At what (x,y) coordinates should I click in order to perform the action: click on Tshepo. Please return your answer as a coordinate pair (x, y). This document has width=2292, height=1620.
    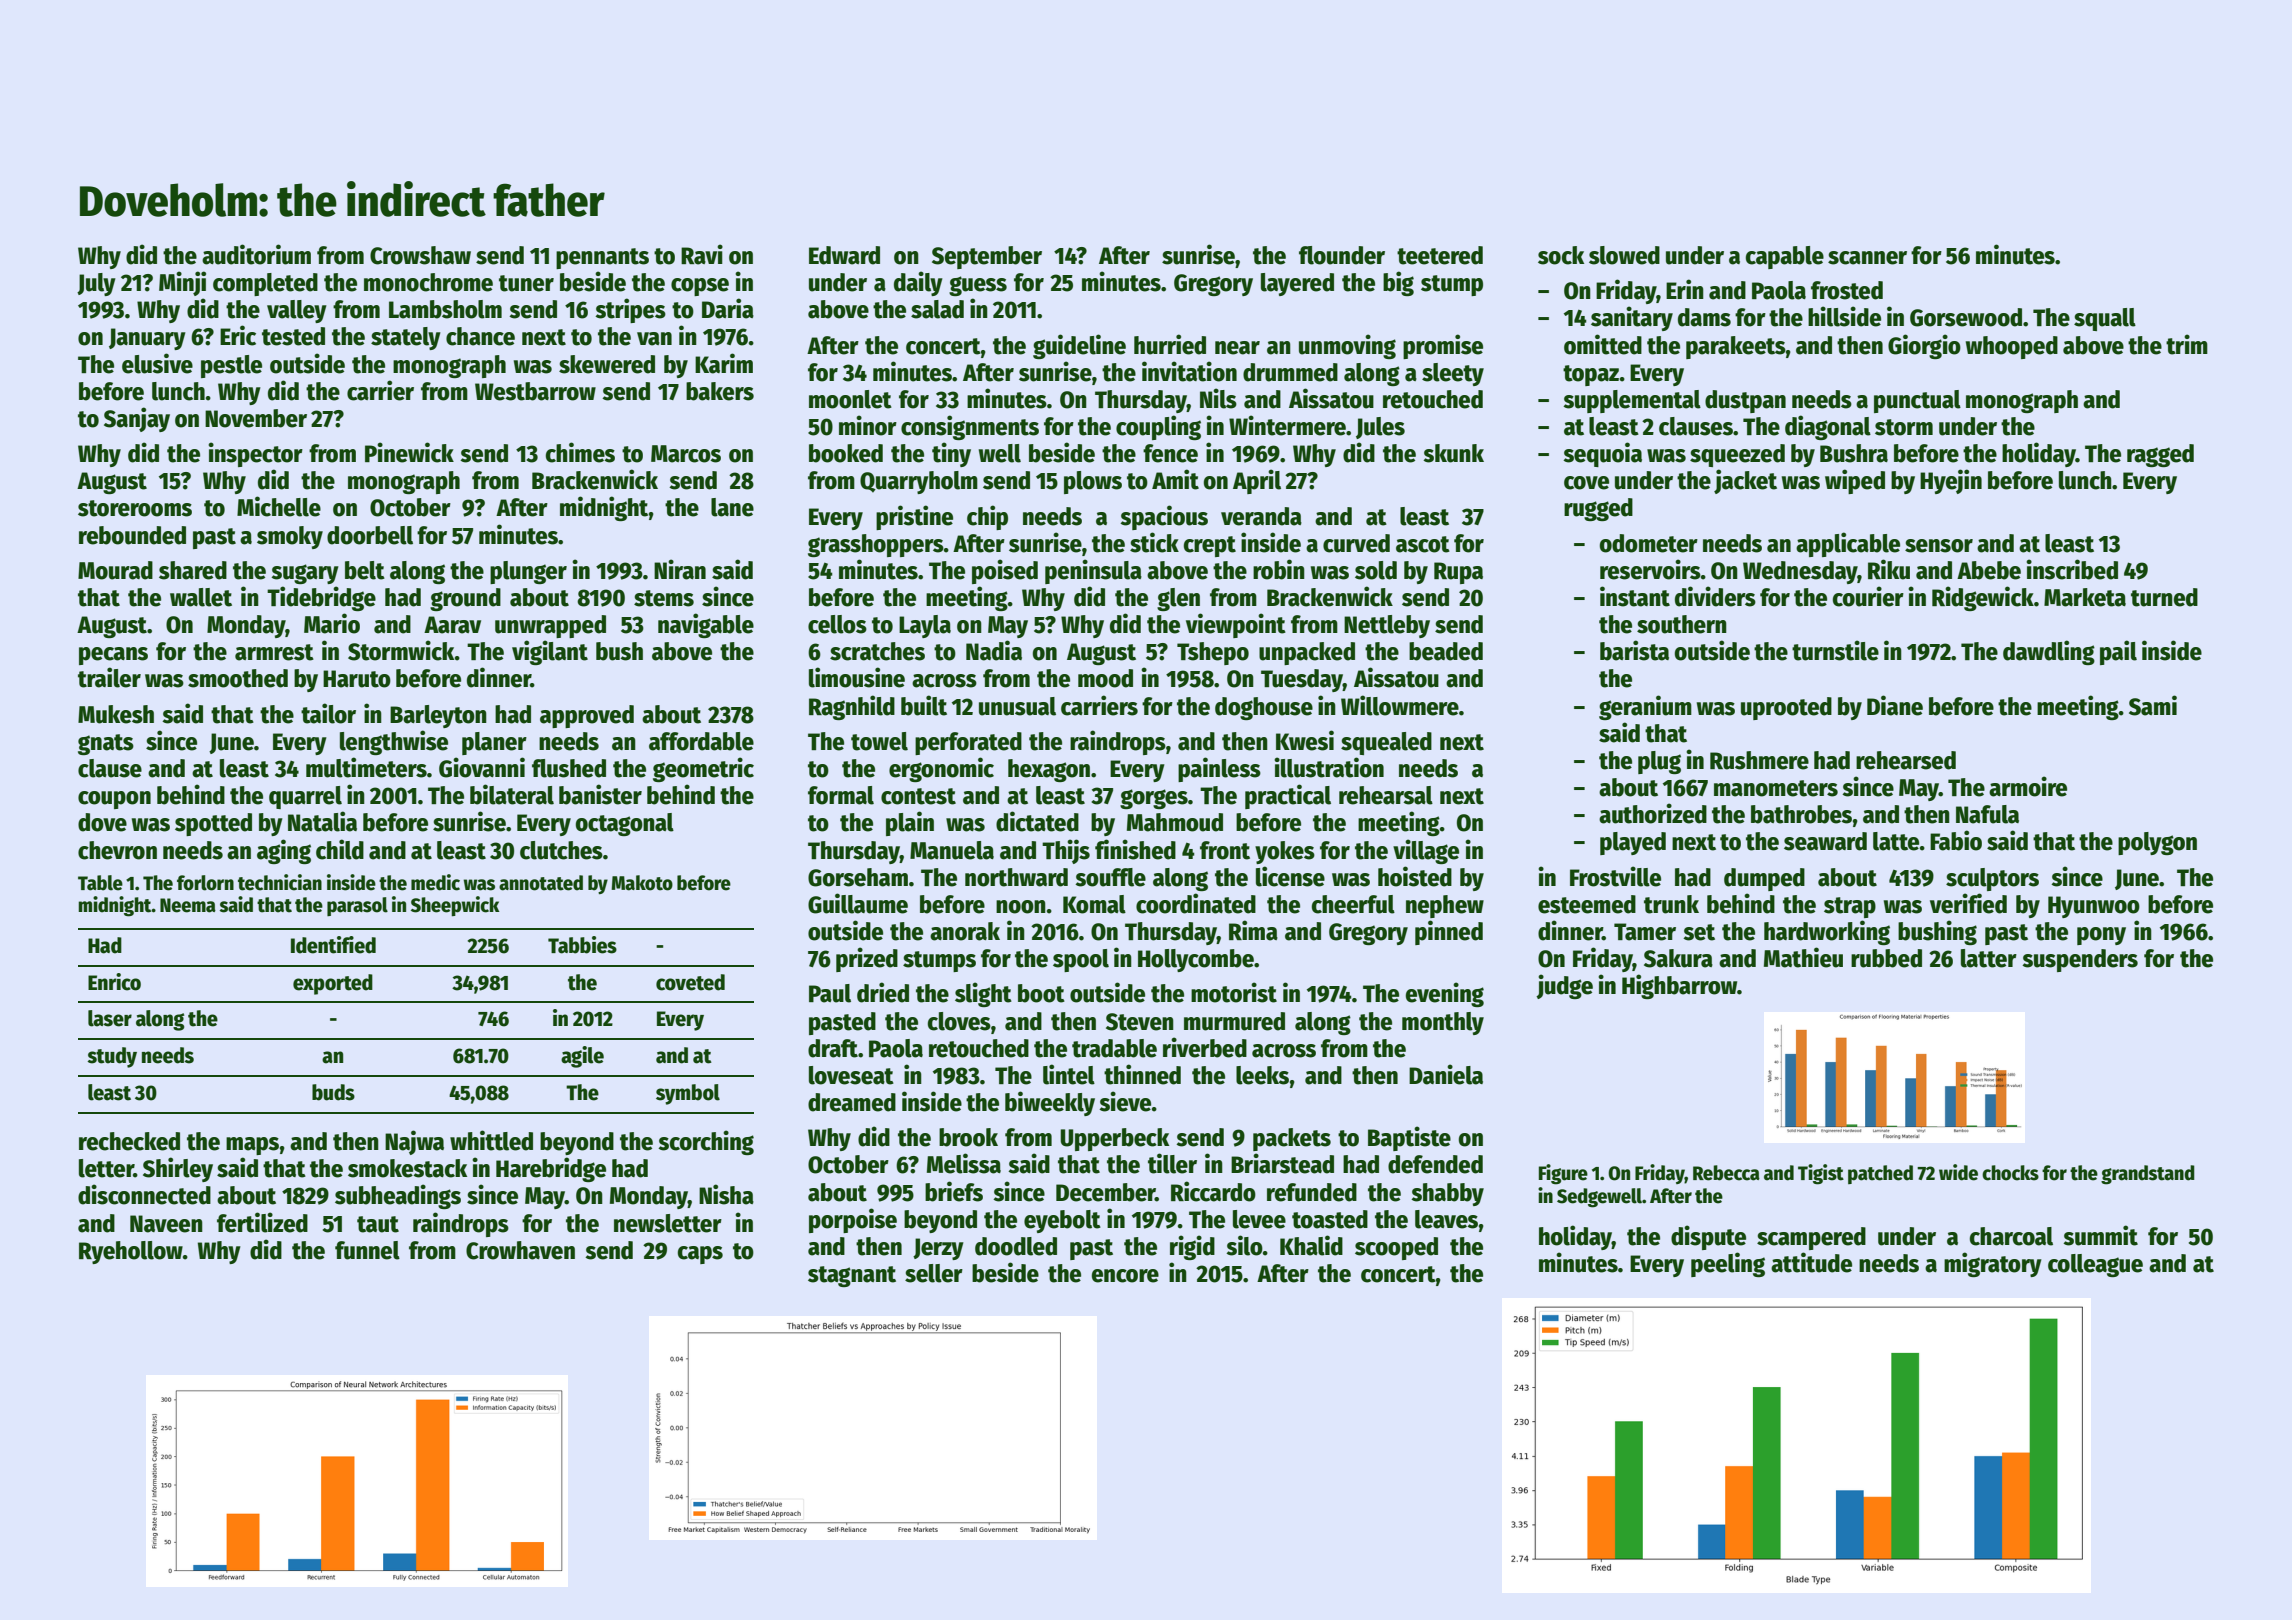
    Looking at the image, I should click on (1213, 653).
